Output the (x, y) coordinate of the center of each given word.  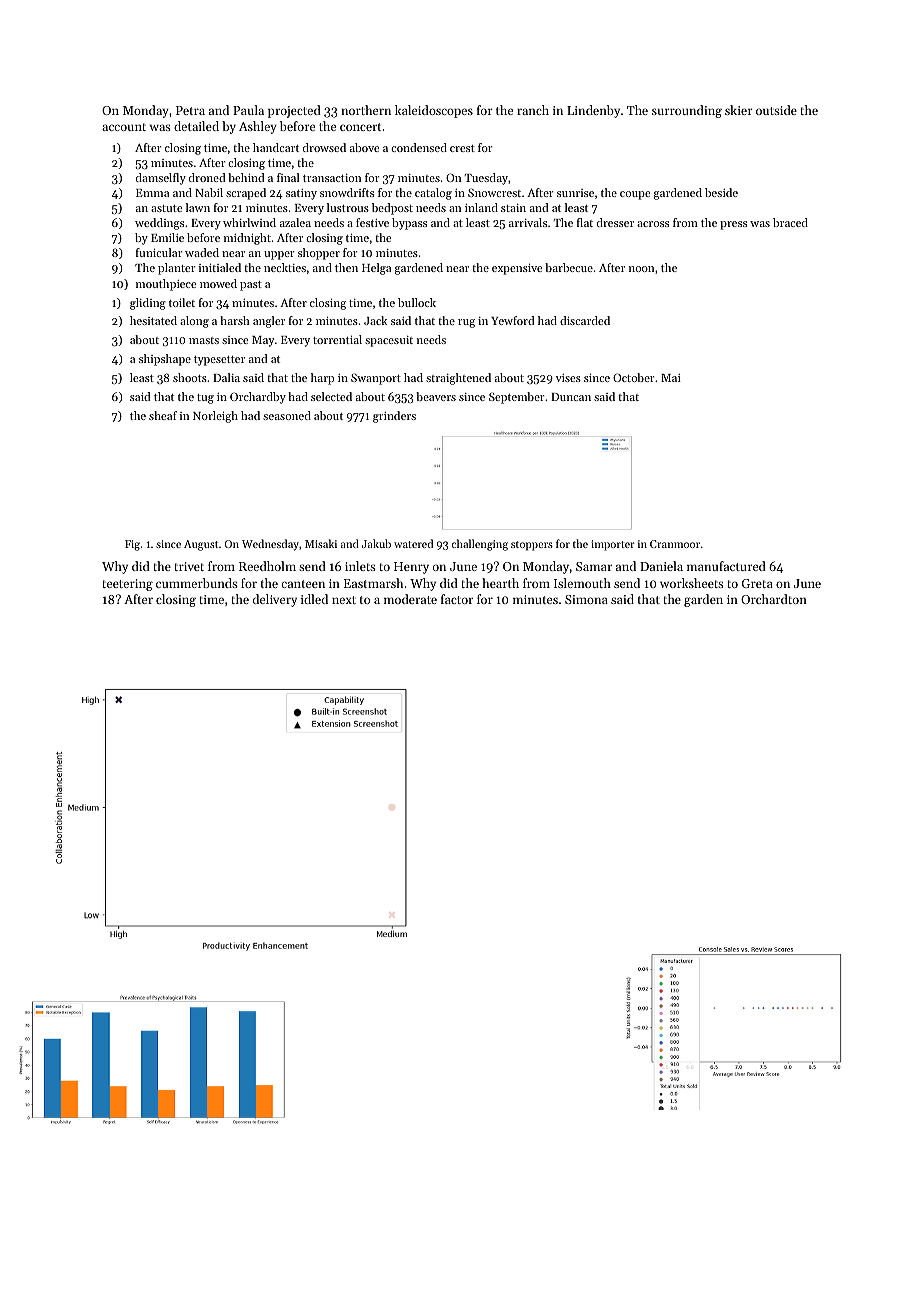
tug (205, 399)
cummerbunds (197, 583)
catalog (433, 194)
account (124, 127)
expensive (517, 269)
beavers (436, 396)
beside (721, 192)
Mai (671, 378)
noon (641, 269)
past (251, 286)
